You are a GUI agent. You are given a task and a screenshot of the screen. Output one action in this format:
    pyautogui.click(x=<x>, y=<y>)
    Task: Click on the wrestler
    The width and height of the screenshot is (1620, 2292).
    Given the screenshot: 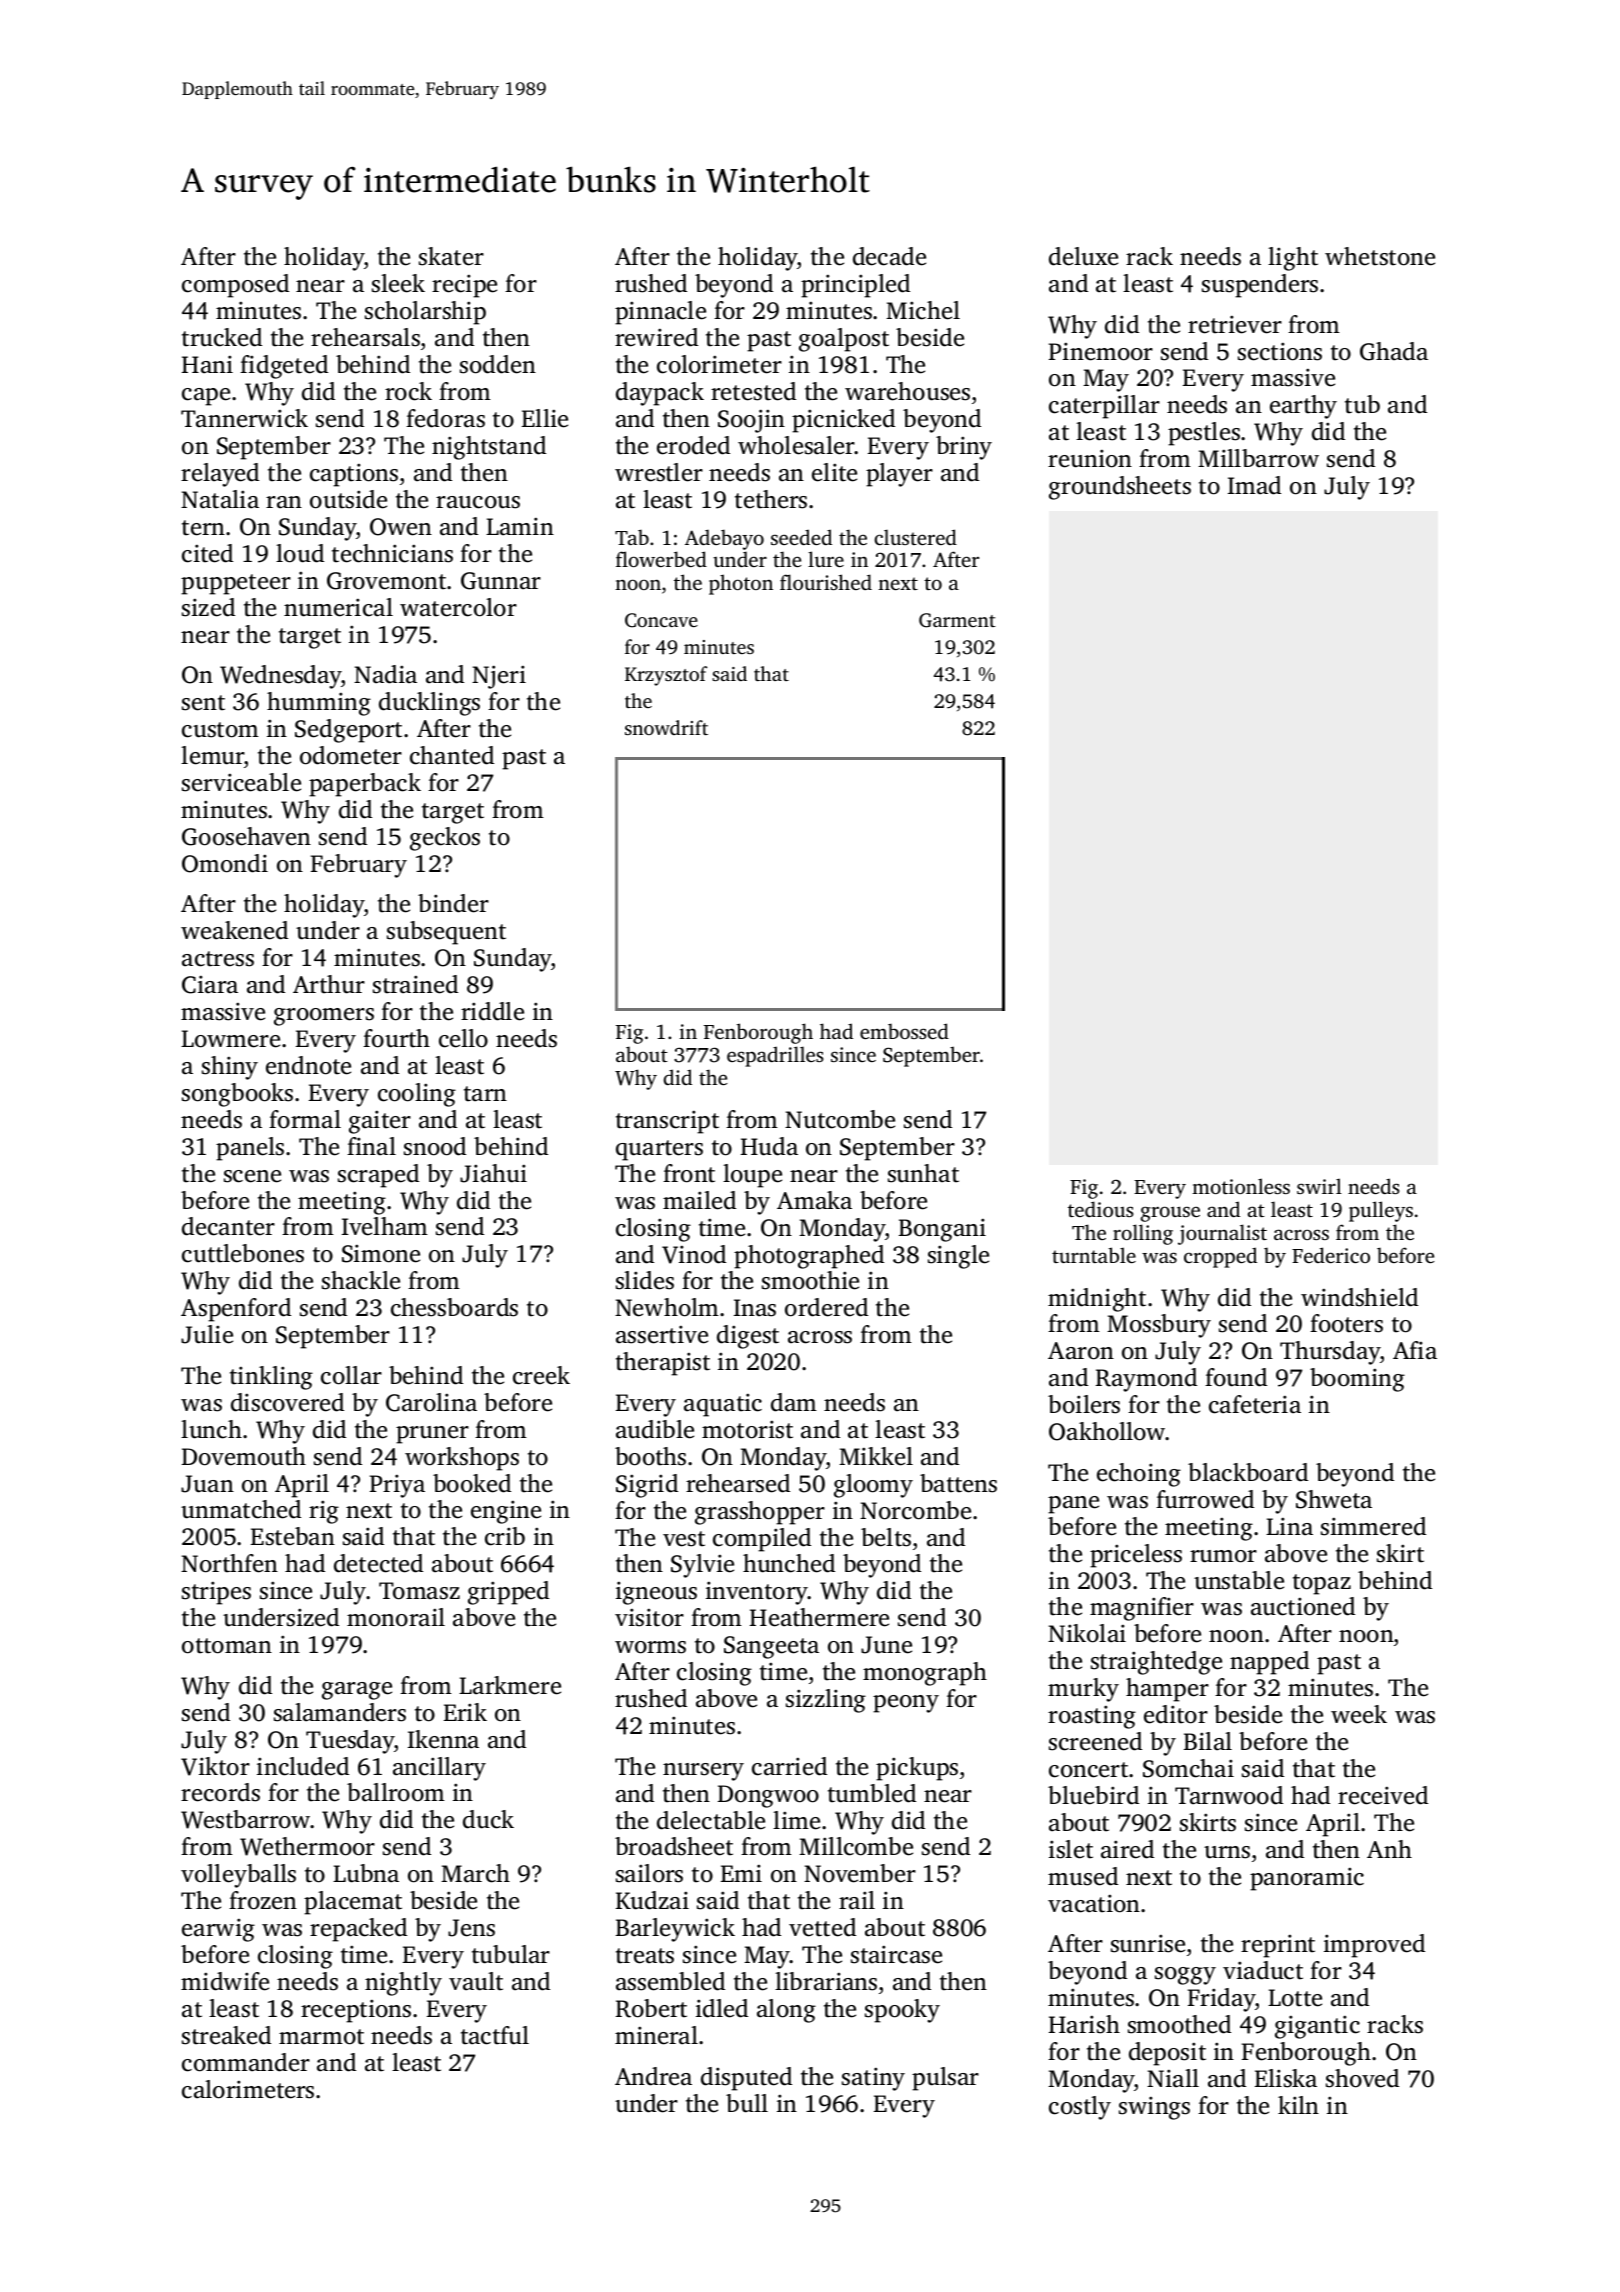 What is the action you would take?
    pyautogui.click(x=659, y=472)
